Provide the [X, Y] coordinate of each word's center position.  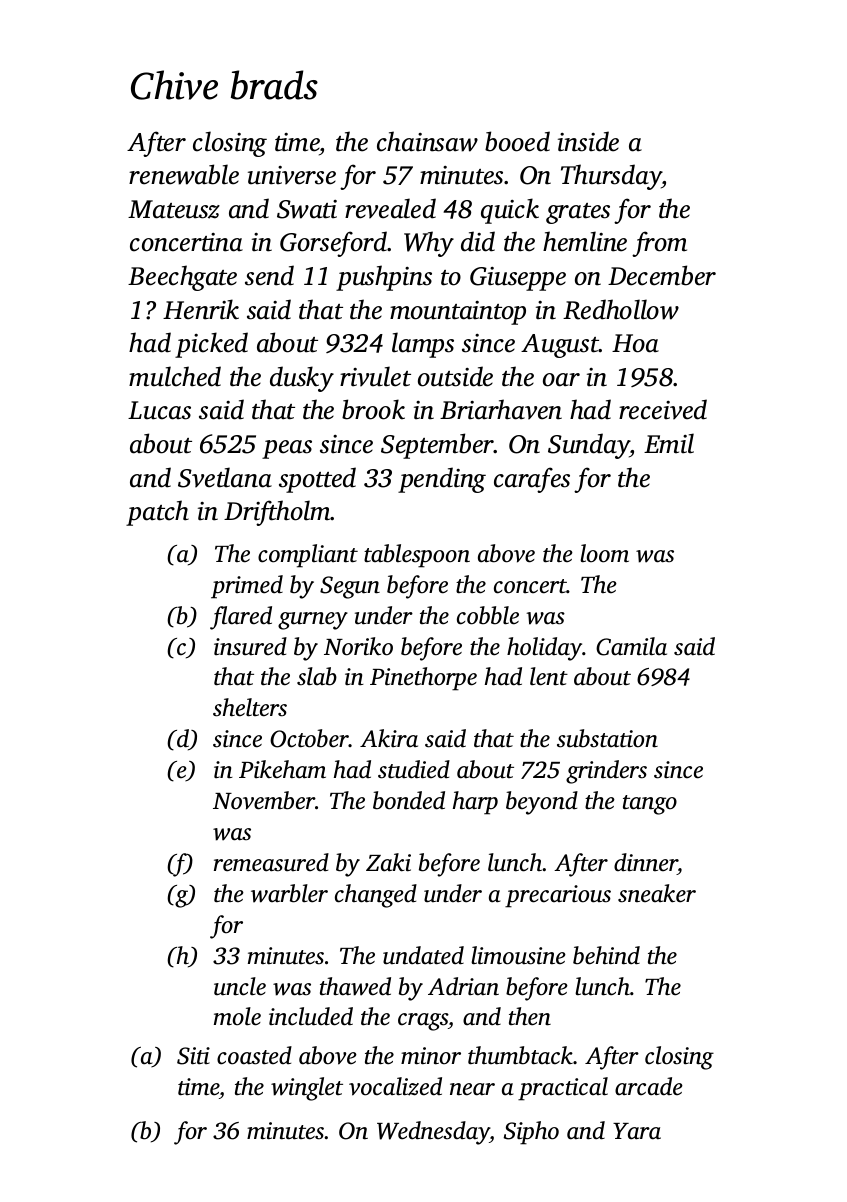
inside [588, 141]
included [311, 1016]
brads [274, 85]
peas [287, 449]
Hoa [635, 343]
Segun [350, 587]
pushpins [384, 278]
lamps [423, 345]
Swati [307, 209]
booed [517, 141]
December [662, 275]
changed [376, 896]
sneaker [657, 893]
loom [604, 553]
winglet [307, 1089]
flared [241, 618]
